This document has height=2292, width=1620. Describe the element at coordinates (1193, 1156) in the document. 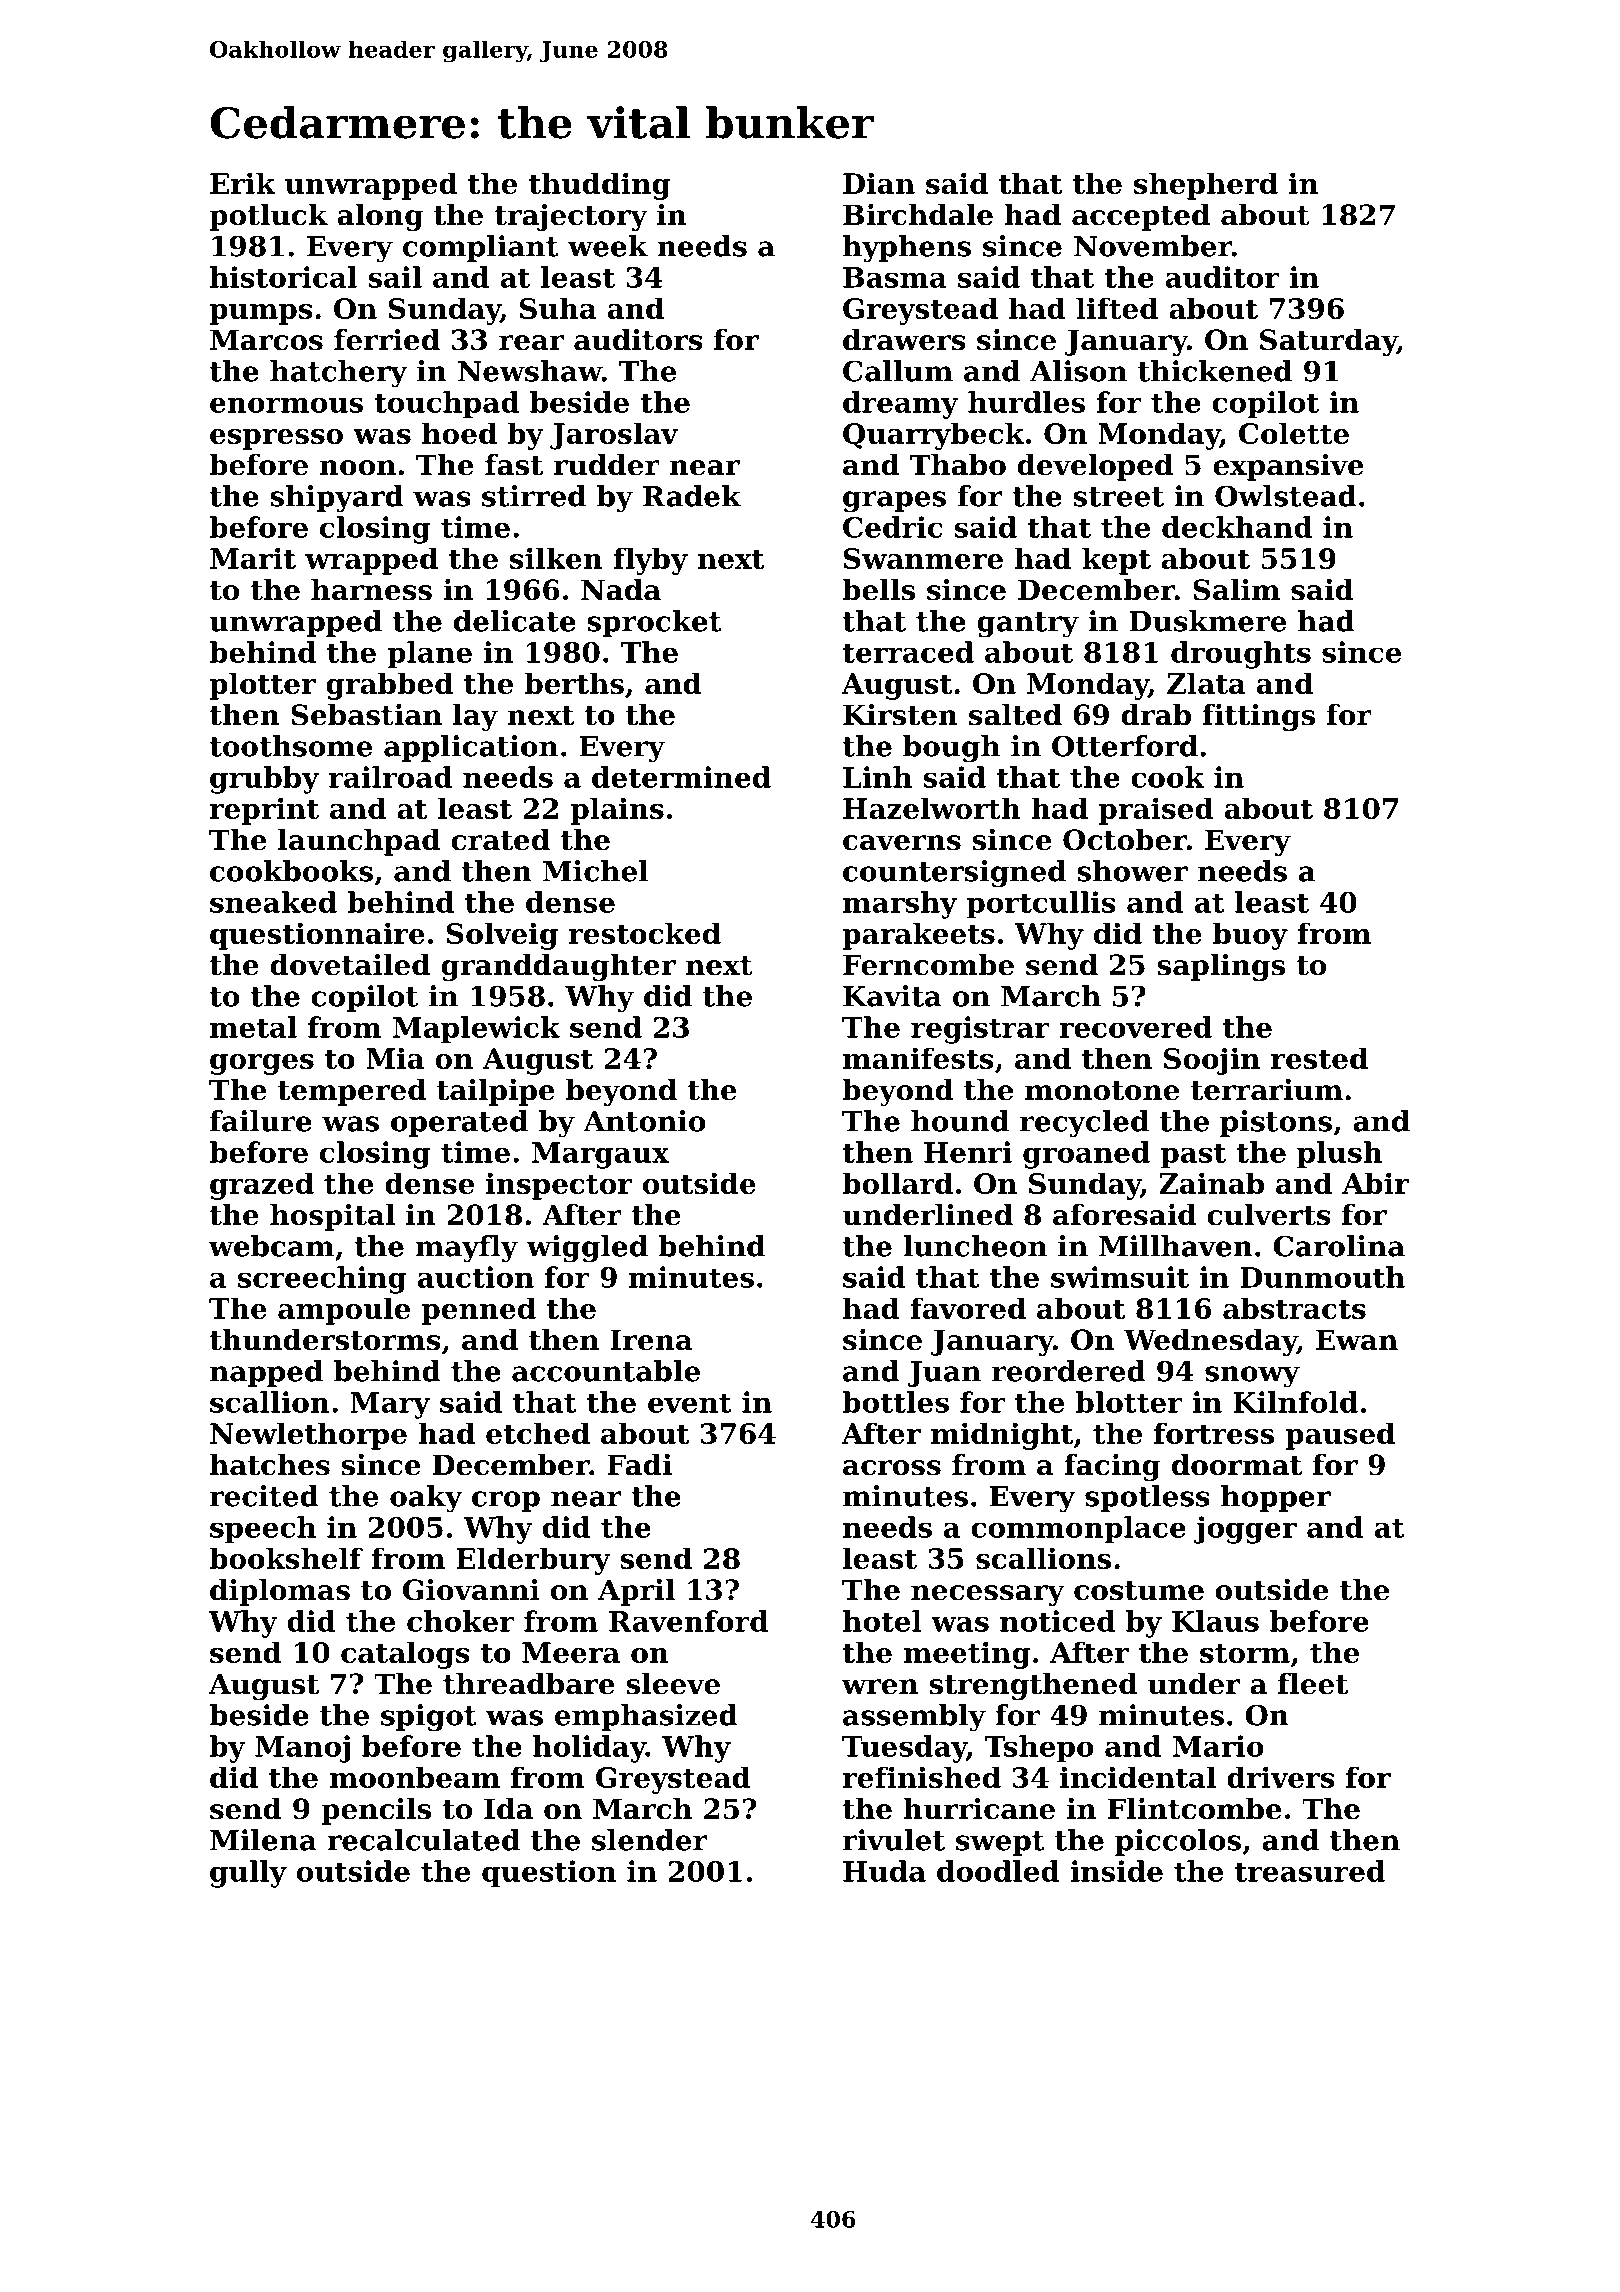

I see `past` at that location.
